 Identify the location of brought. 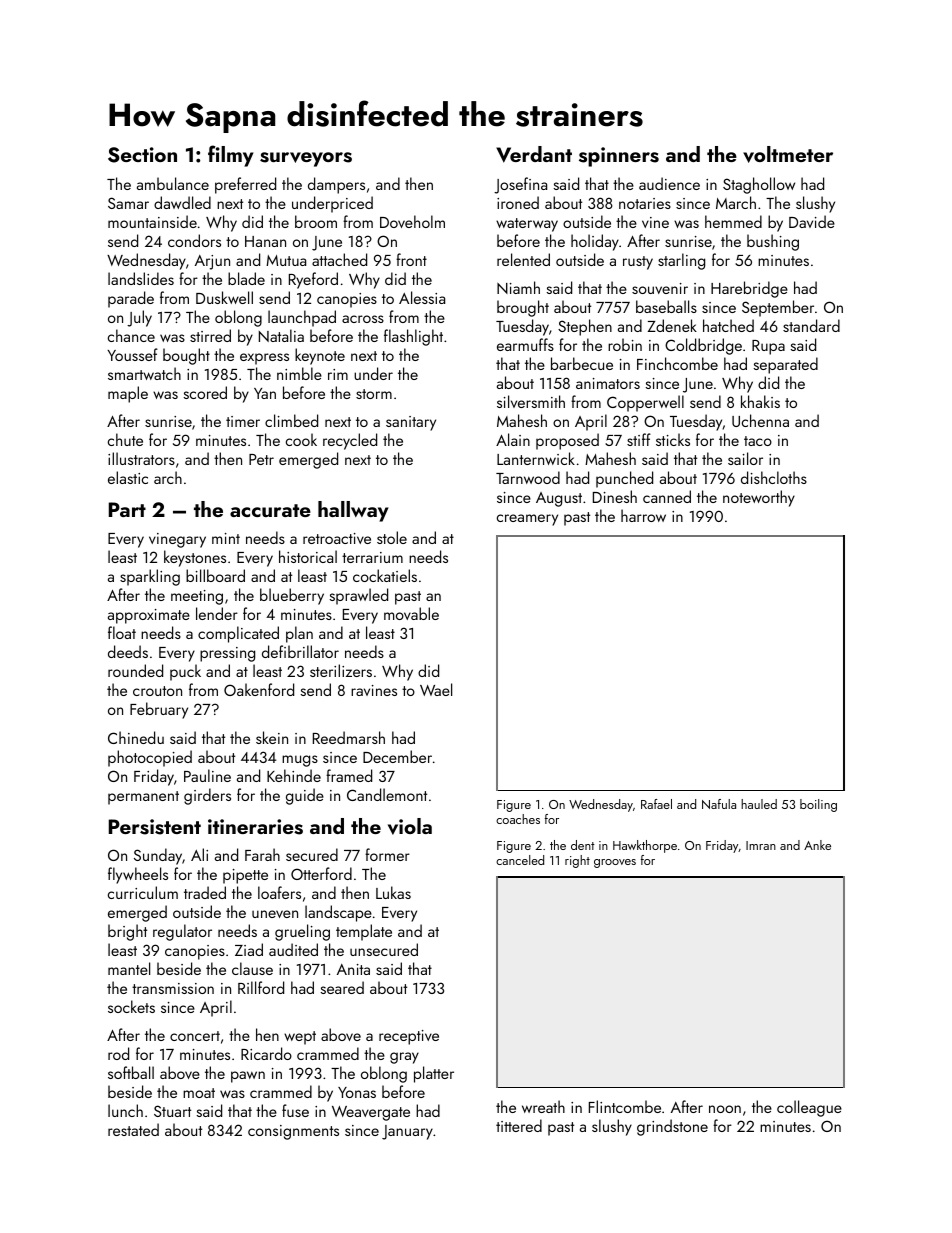
(523, 308).
